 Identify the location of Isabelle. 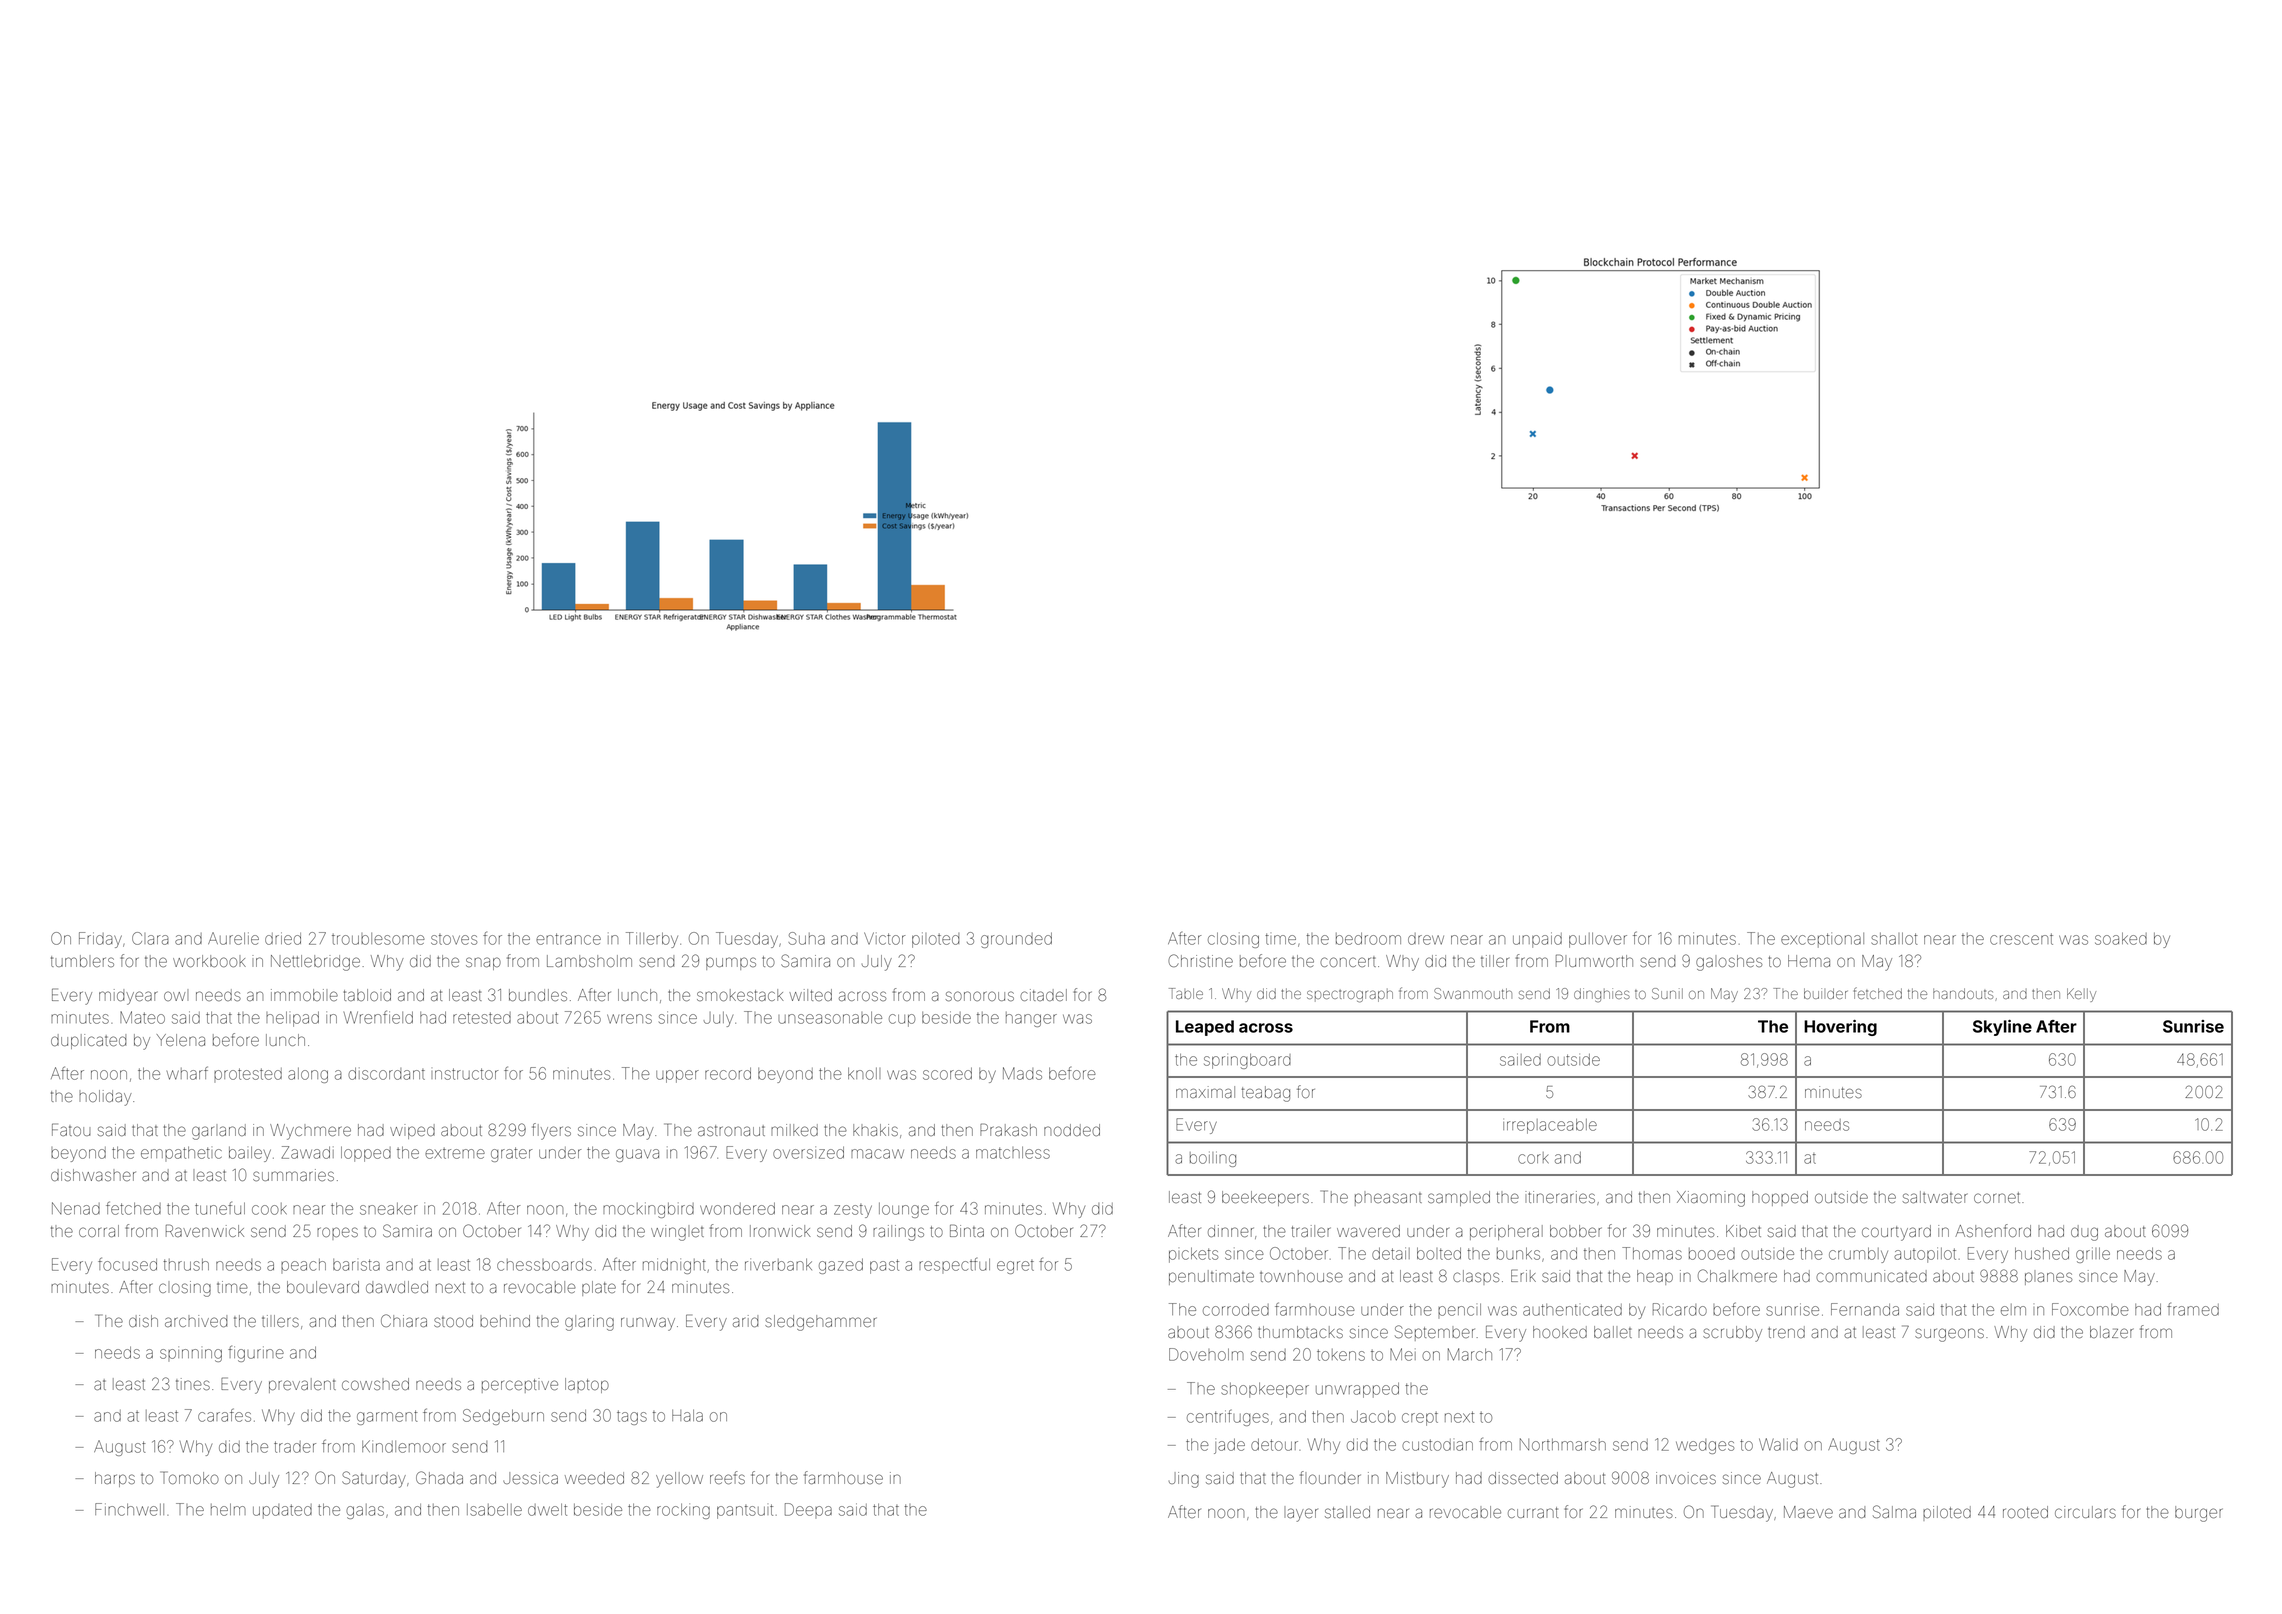
(494, 1509).
